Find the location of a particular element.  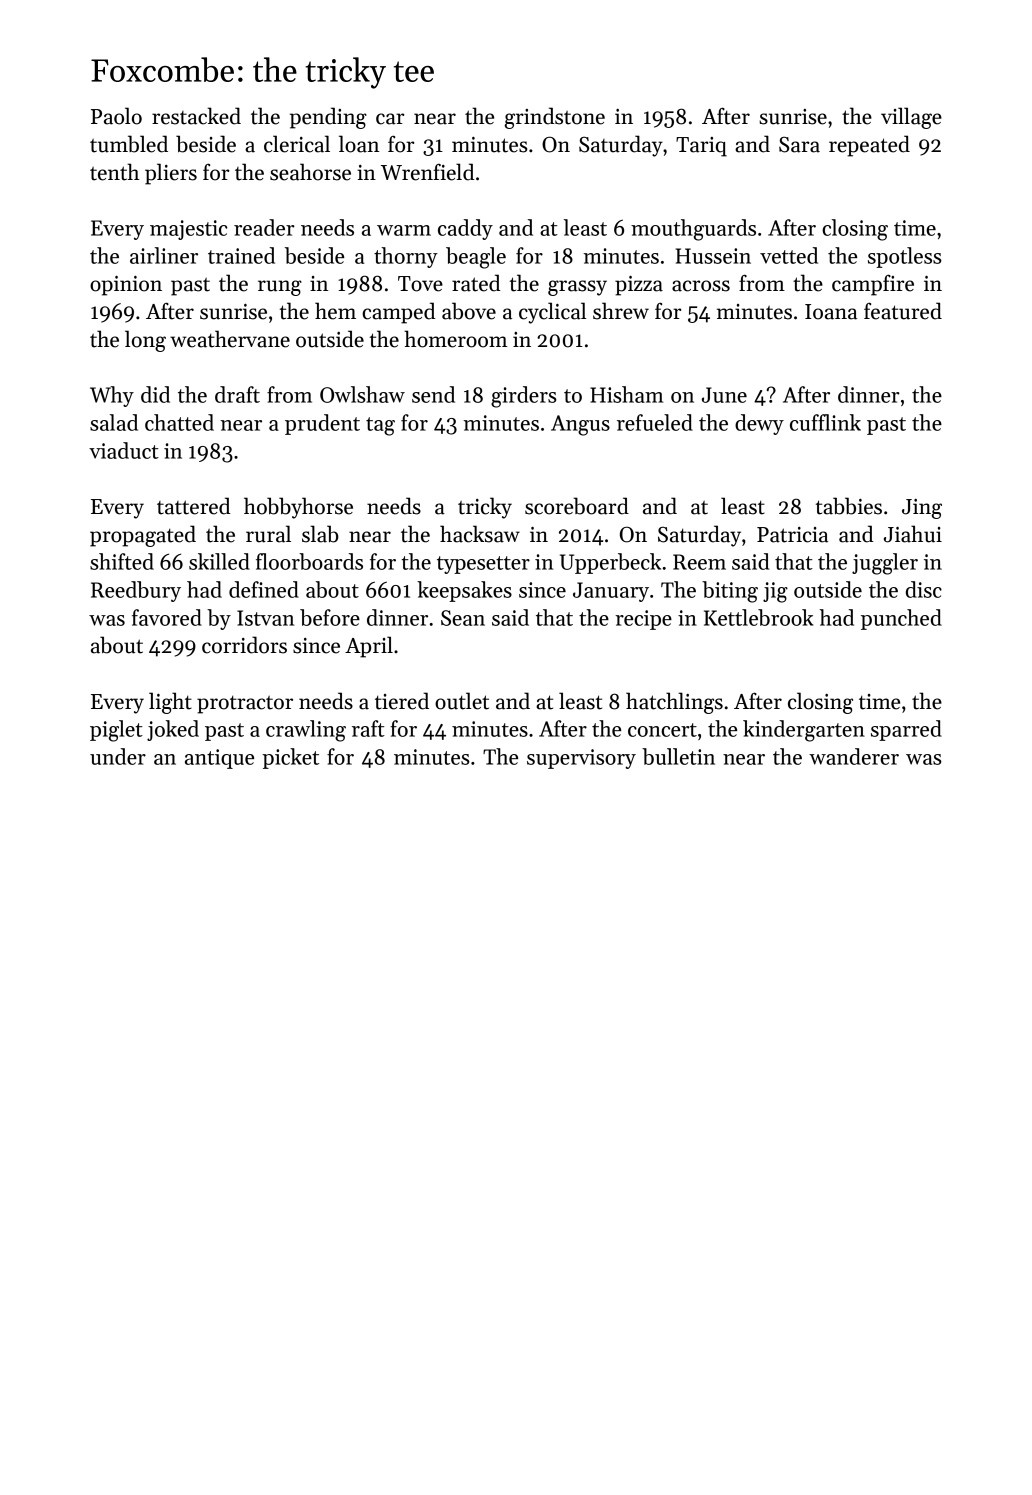

punched is located at coordinates (901, 619).
